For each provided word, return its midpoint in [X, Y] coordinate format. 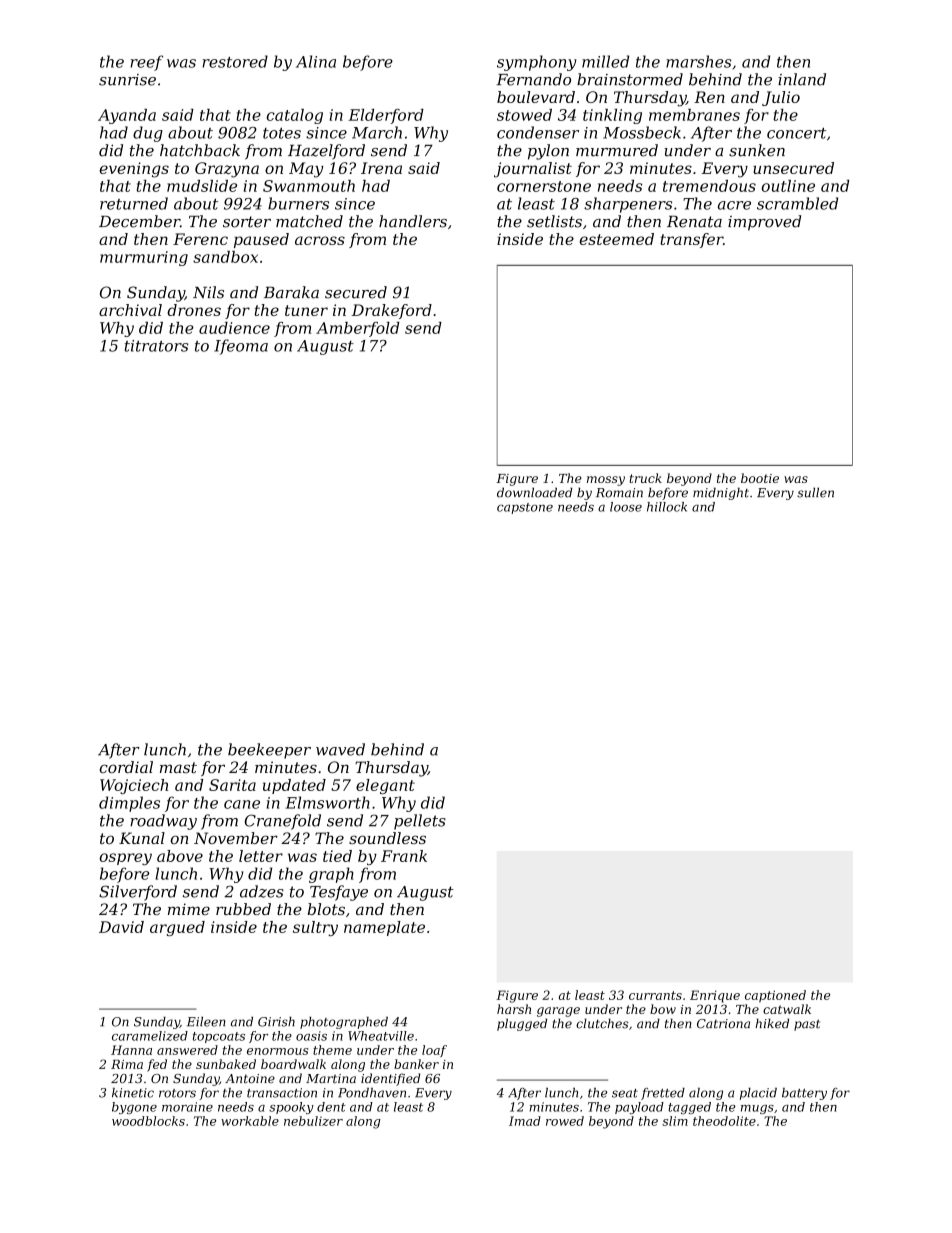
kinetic [133, 1093]
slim [675, 1121]
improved [764, 223]
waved [340, 749]
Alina [316, 61]
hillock [667, 507]
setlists [554, 221]
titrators [156, 346]
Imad [525, 1121]
